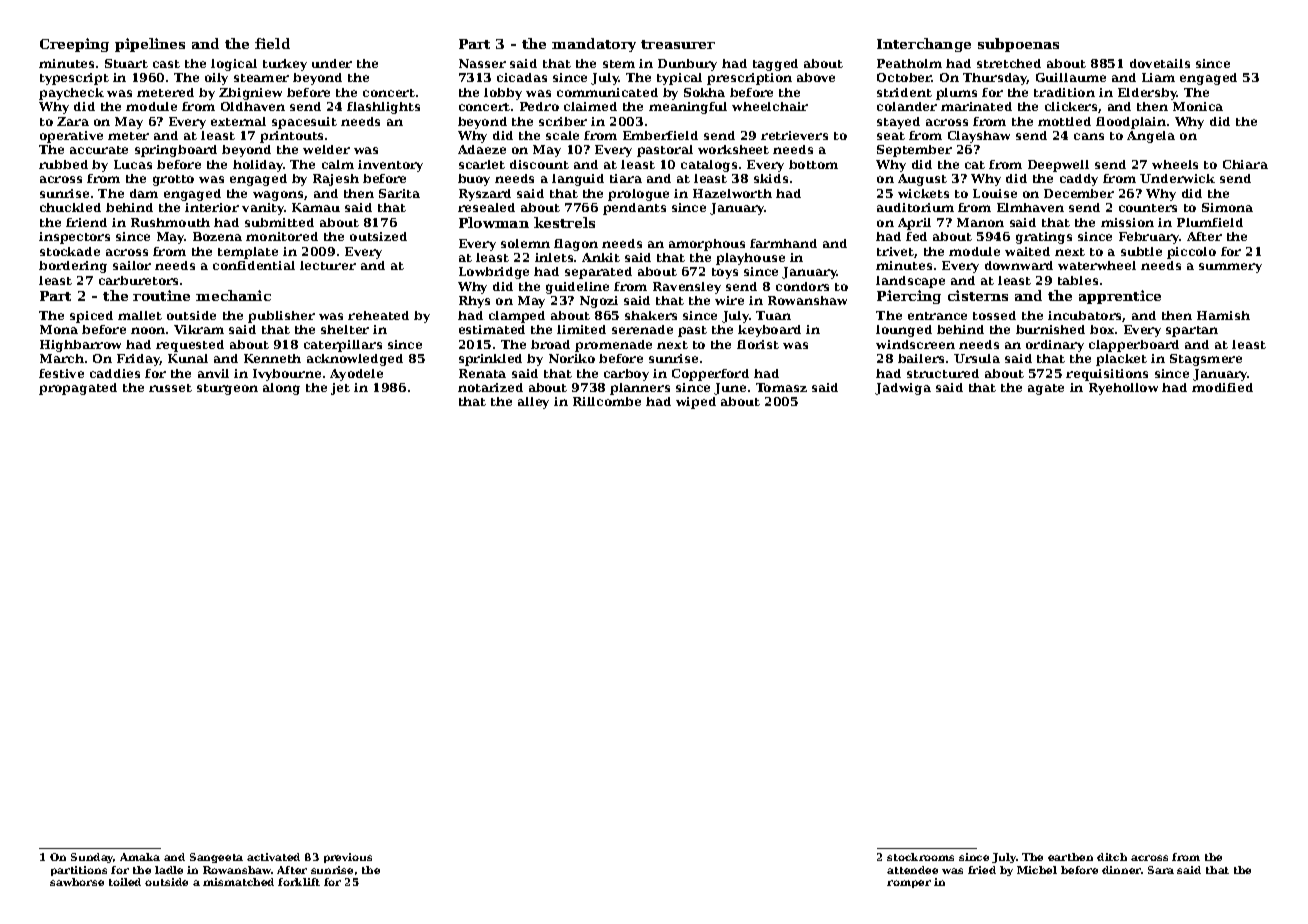 This screenshot has height=924, width=1308. I want to click on turkey, so click(285, 65).
